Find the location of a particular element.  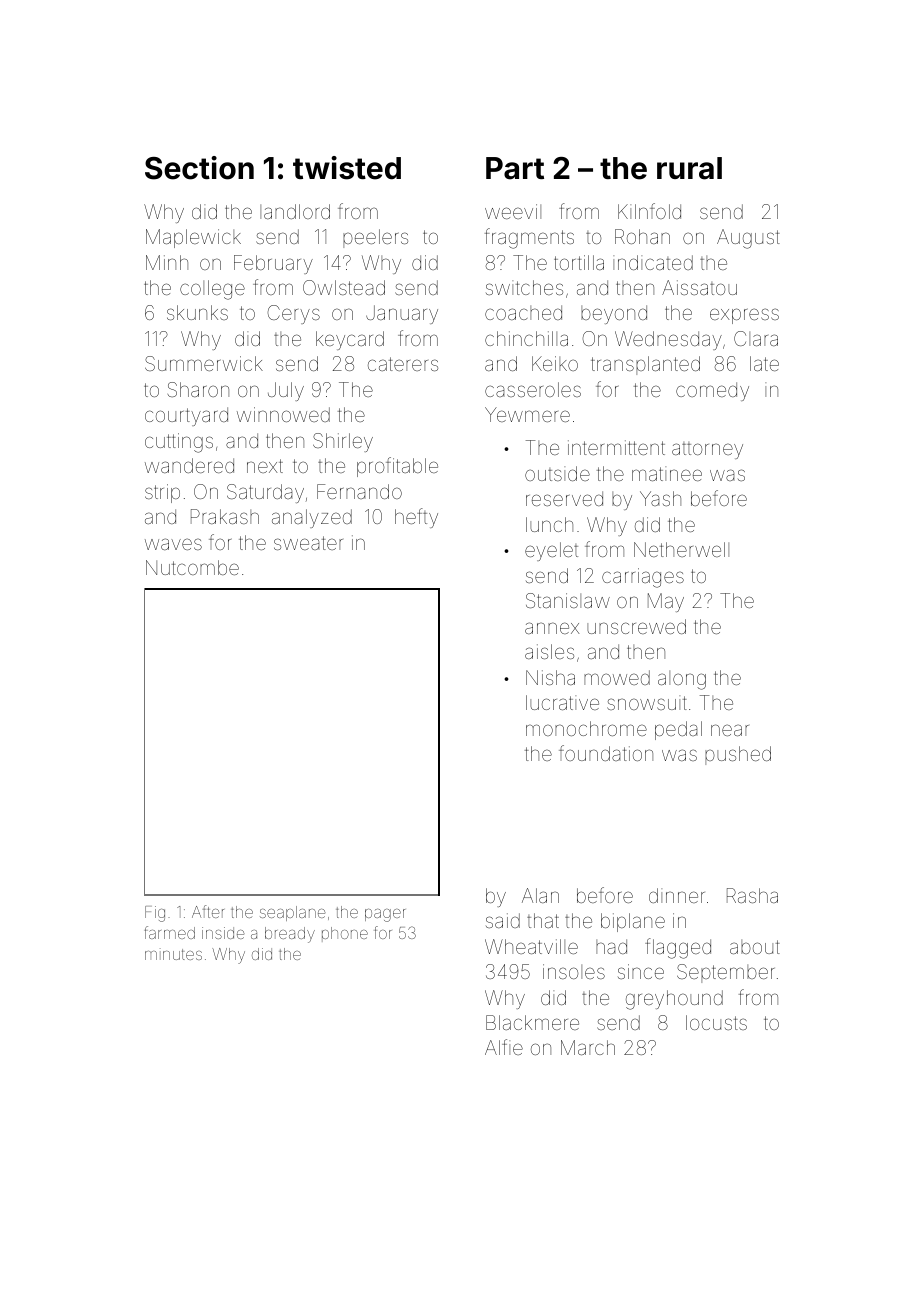

dinner is located at coordinates (677, 895).
